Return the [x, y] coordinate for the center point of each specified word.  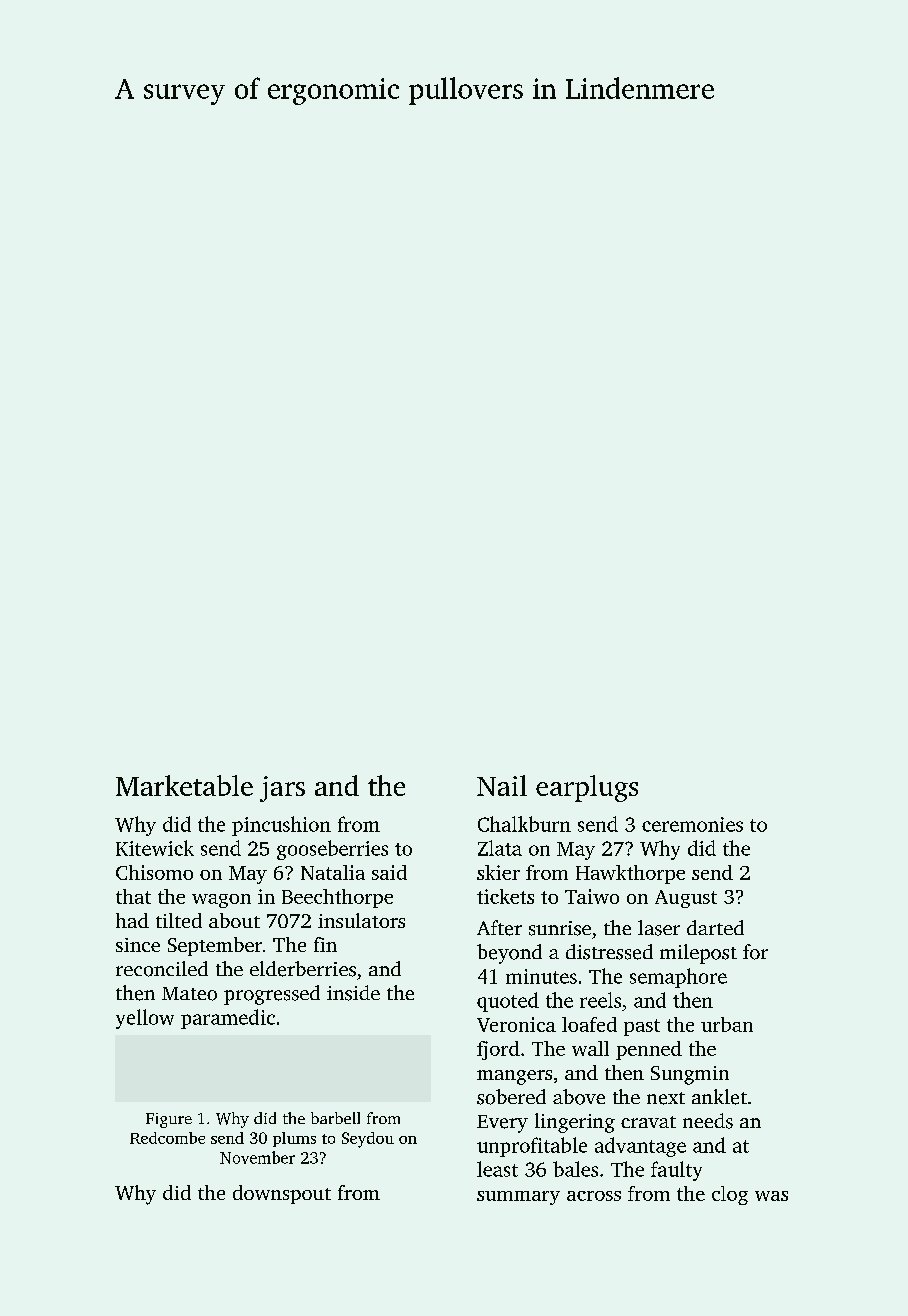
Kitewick [155, 848]
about [234, 920]
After [499, 928]
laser [659, 928]
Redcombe [167, 1138]
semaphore [678, 978]
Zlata [500, 848]
